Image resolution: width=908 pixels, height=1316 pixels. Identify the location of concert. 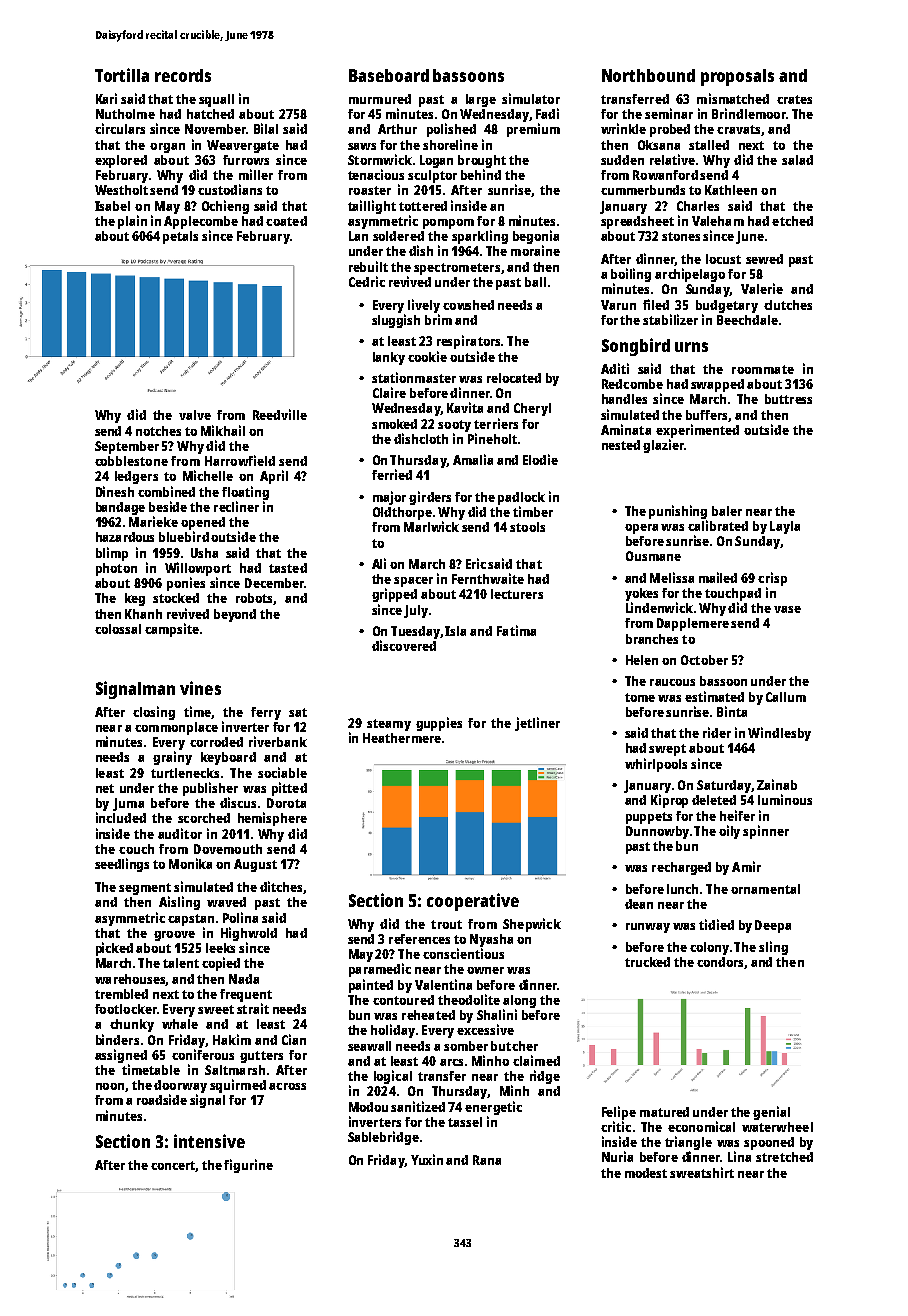
(173, 1166).
